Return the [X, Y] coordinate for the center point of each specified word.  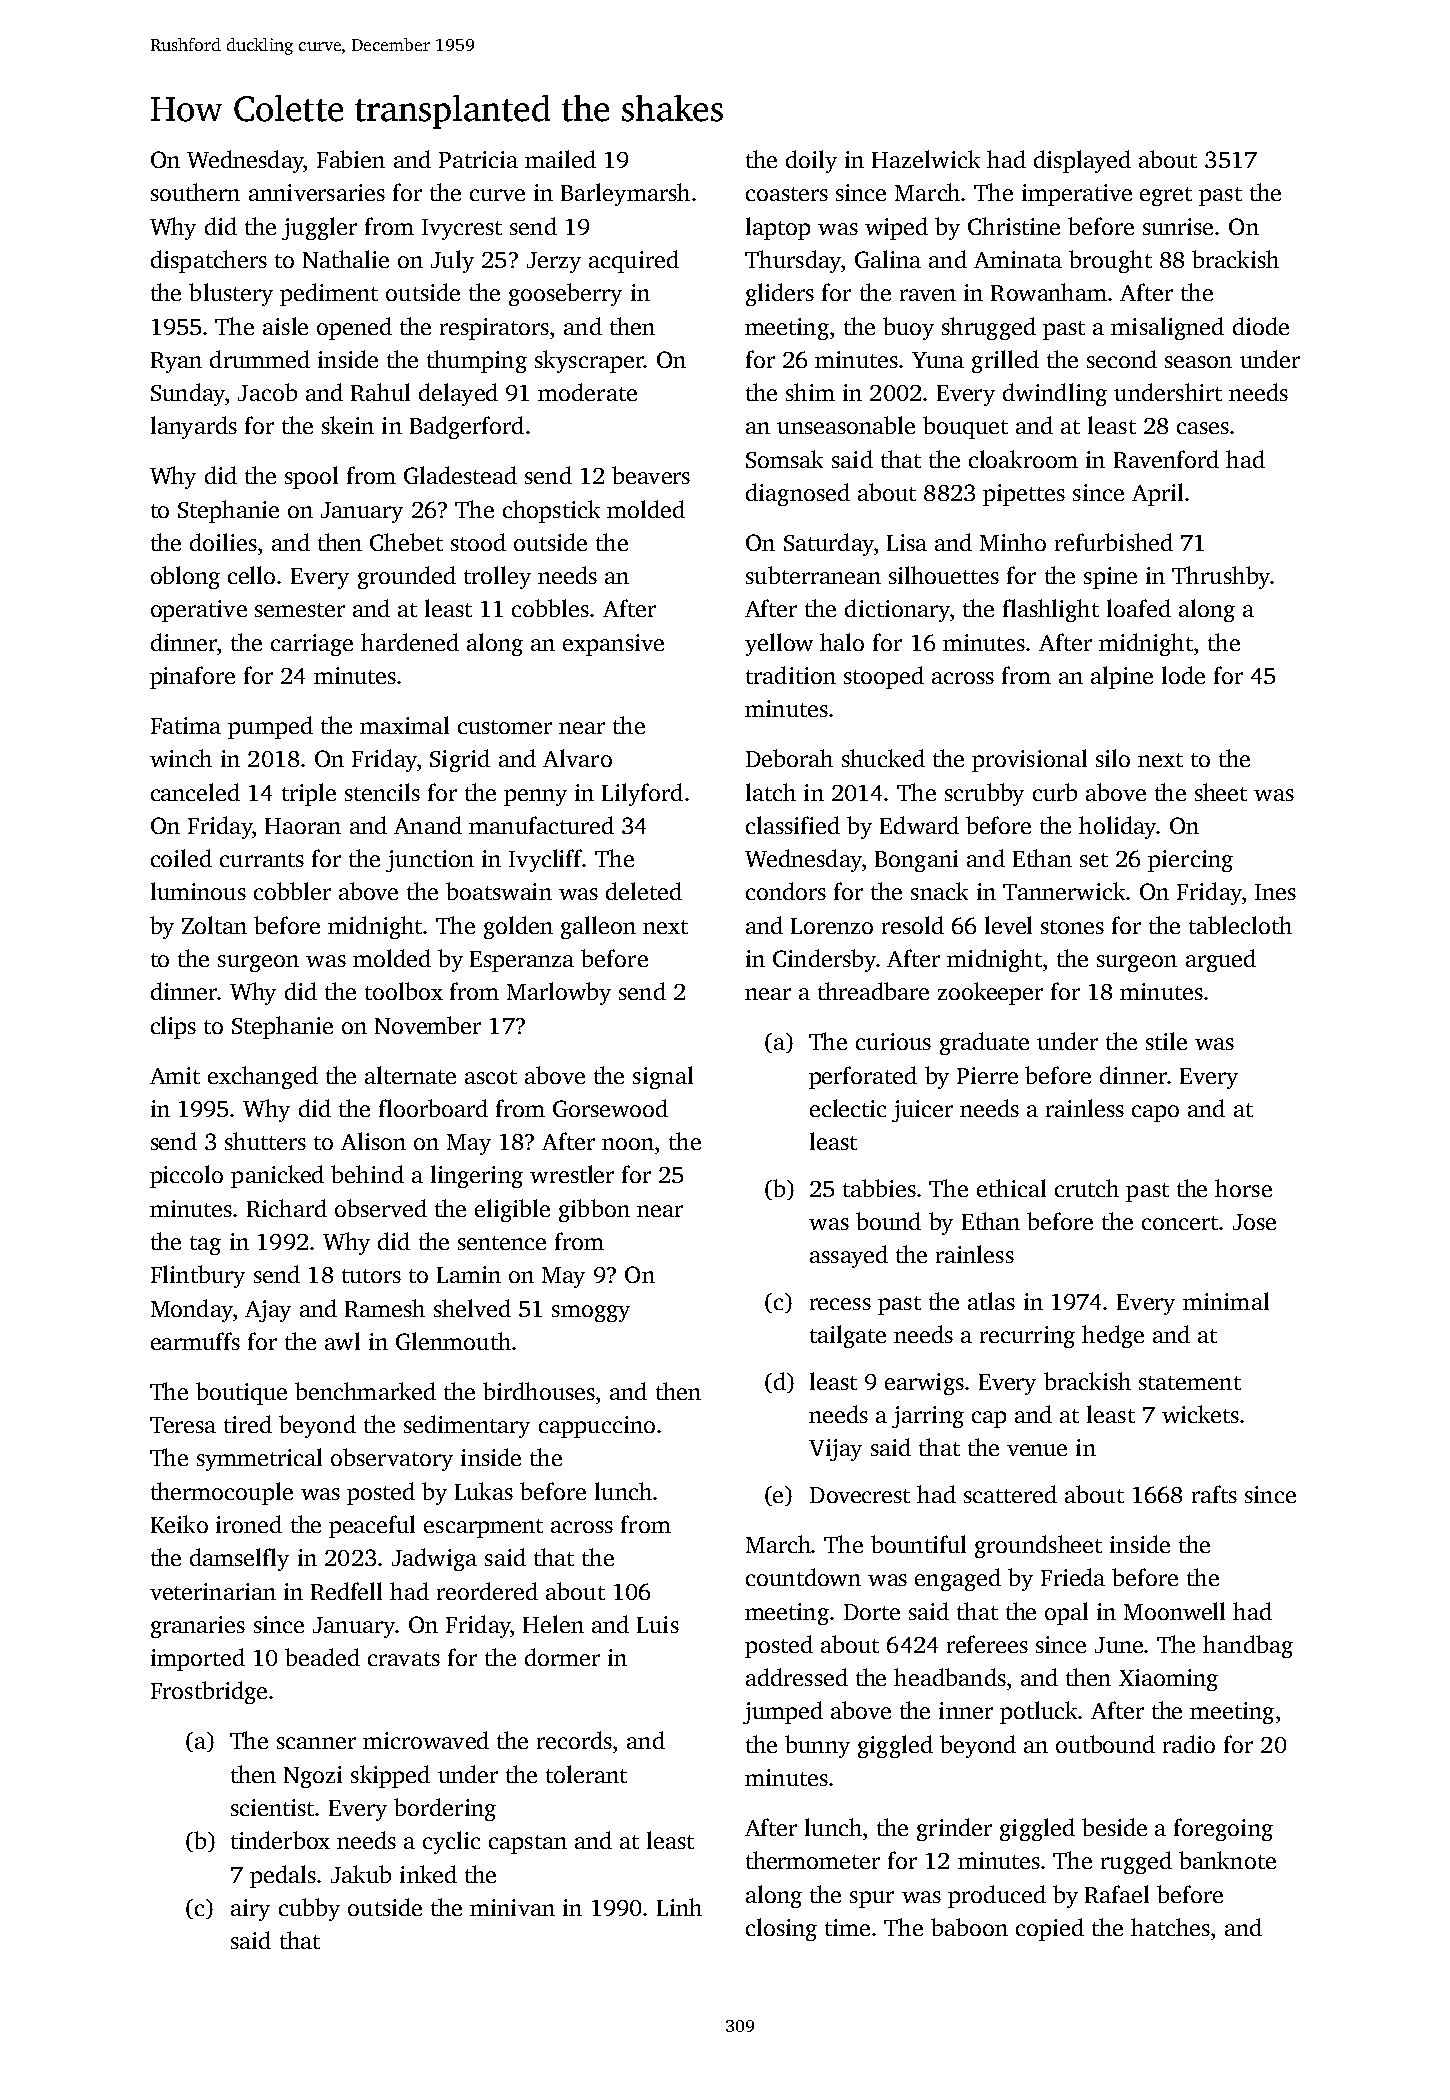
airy [250, 1910]
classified [793, 825]
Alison [373, 1141]
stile [1166, 1041]
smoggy [591, 1313]
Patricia [478, 159]
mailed [560, 159]
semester [300, 610]
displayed [1082, 161]
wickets [1200, 1414]
